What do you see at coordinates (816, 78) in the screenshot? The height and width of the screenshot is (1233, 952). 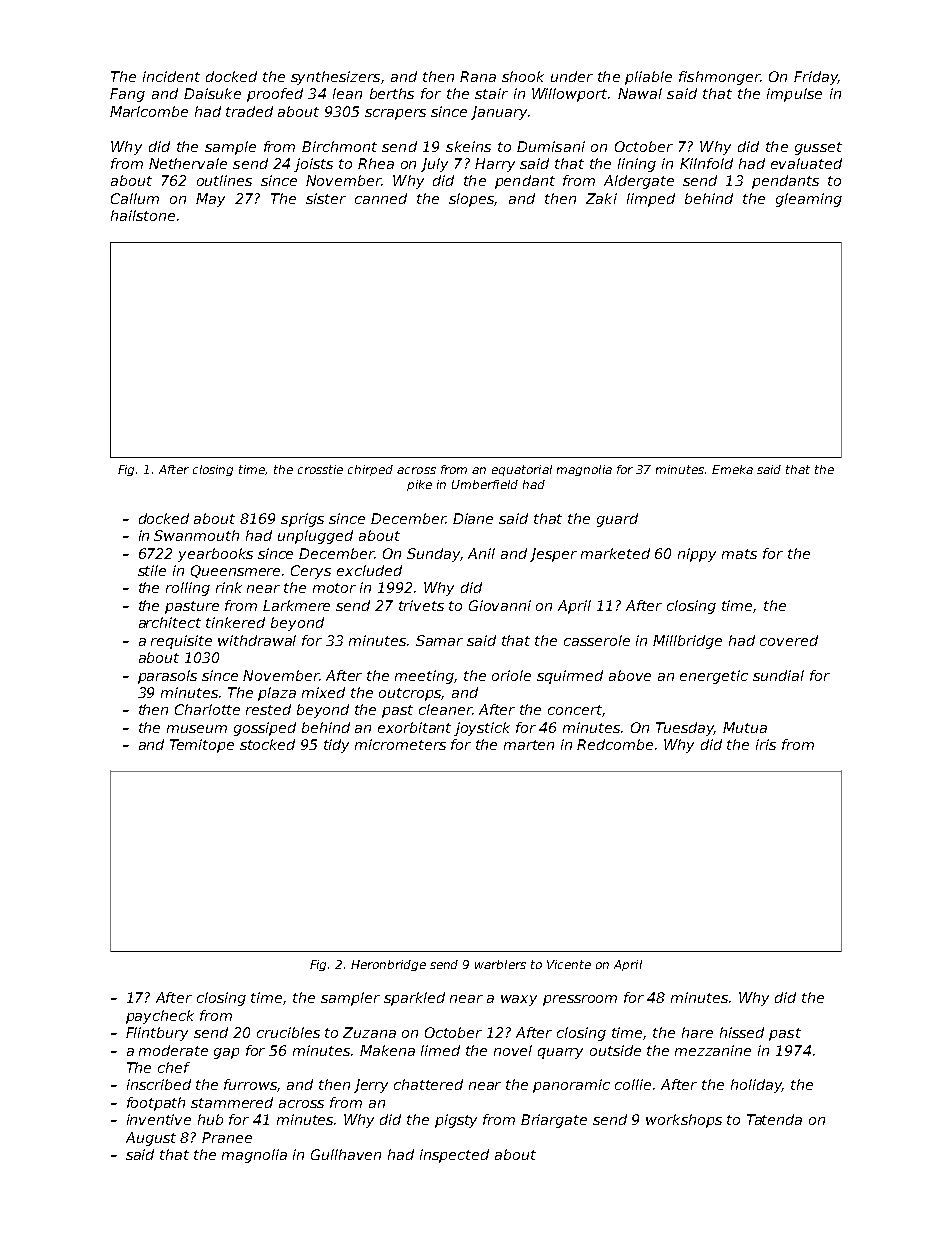 I see `Friday` at bounding box center [816, 78].
